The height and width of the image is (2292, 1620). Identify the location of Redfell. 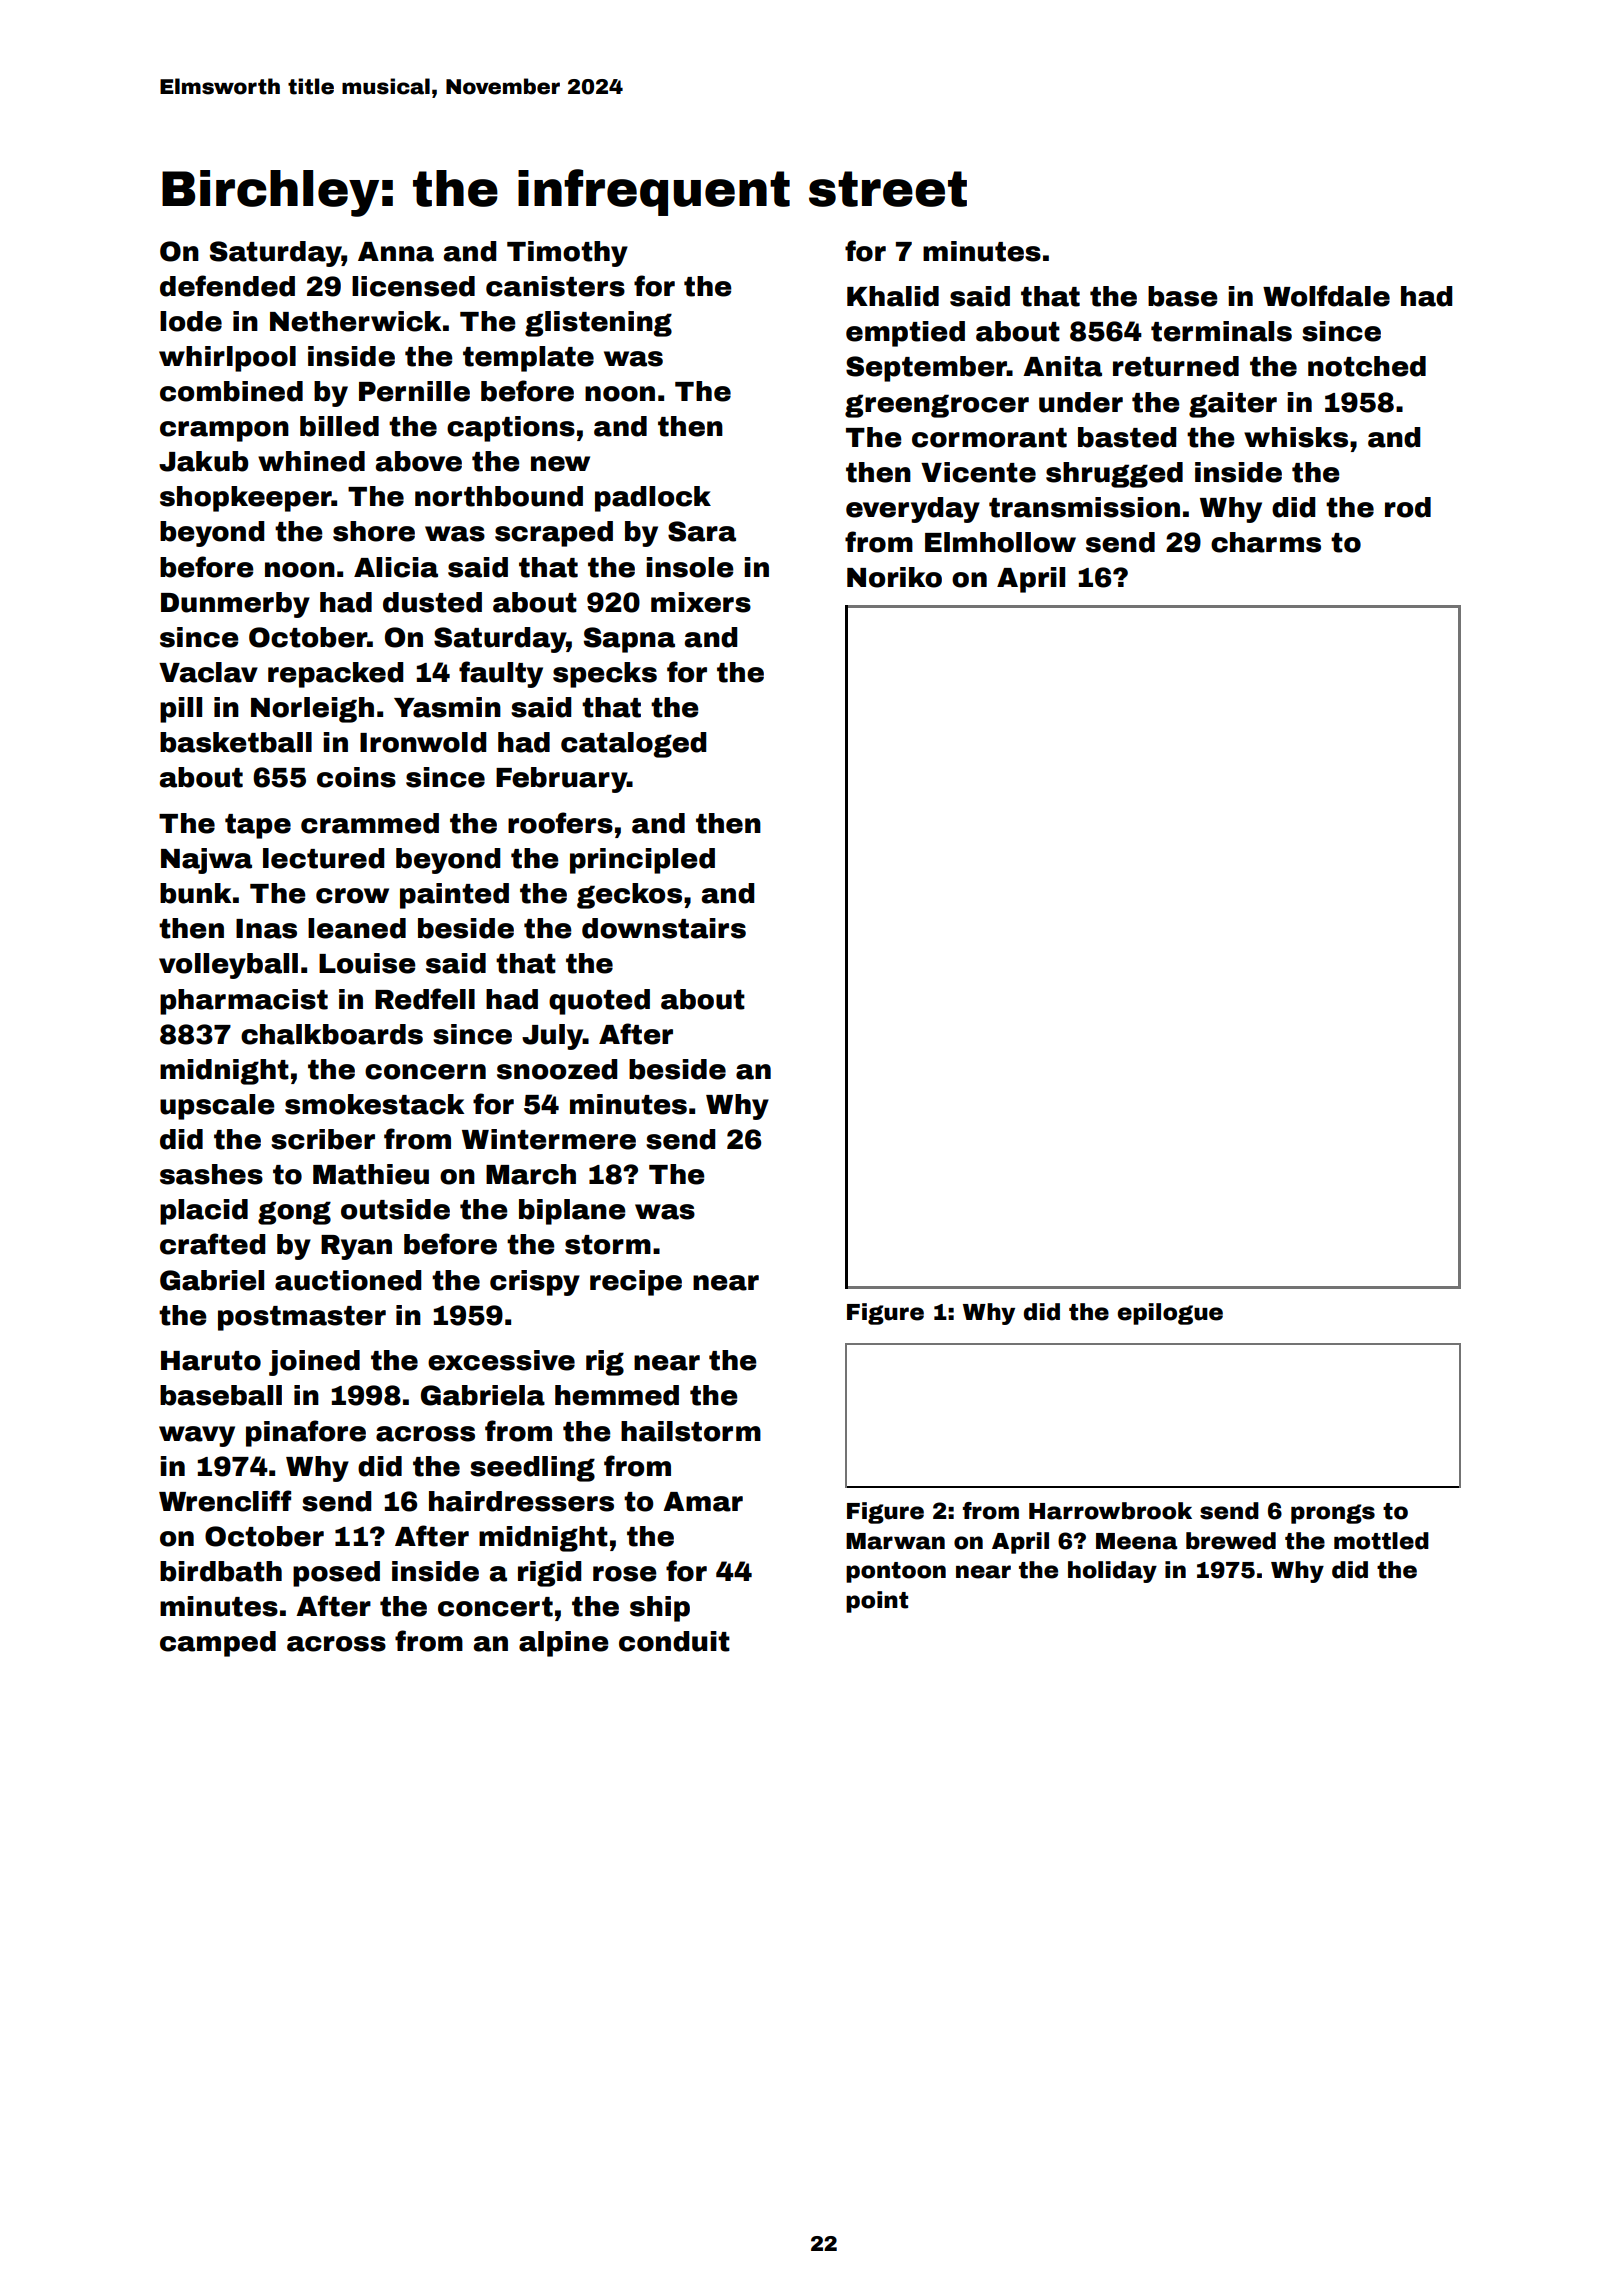
(425, 999).
